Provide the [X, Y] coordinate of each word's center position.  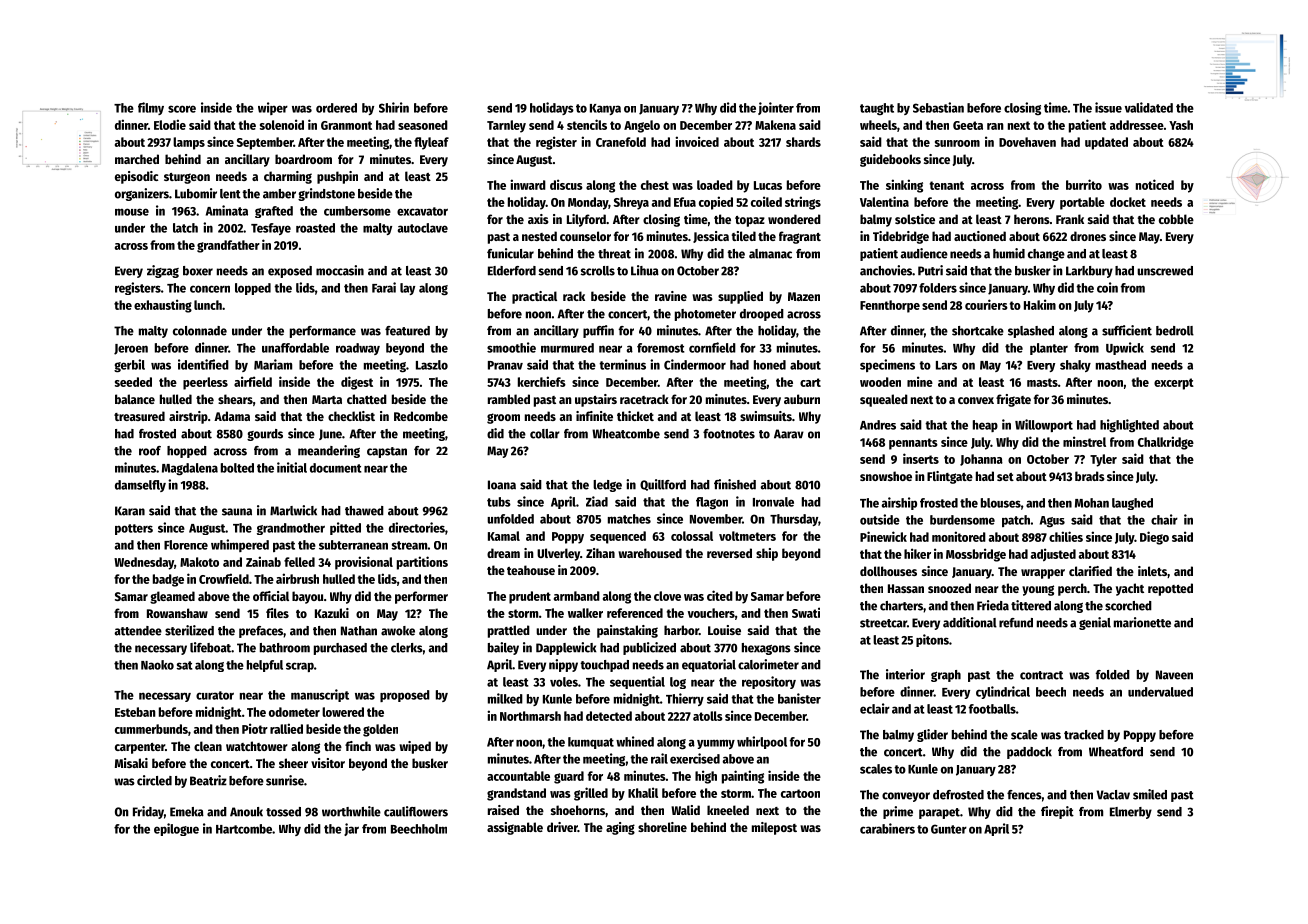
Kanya [605, 109]
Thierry [685, 699]
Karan [130, 511]
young [1038, 590]
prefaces [261, 632]
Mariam [273, 364]
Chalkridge [1166, 443]
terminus [622, 364]
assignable [515, 828]
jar [351, 829]
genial [1095, 623]
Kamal [504, 536]
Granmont [346, 125]
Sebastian [938, 107]
